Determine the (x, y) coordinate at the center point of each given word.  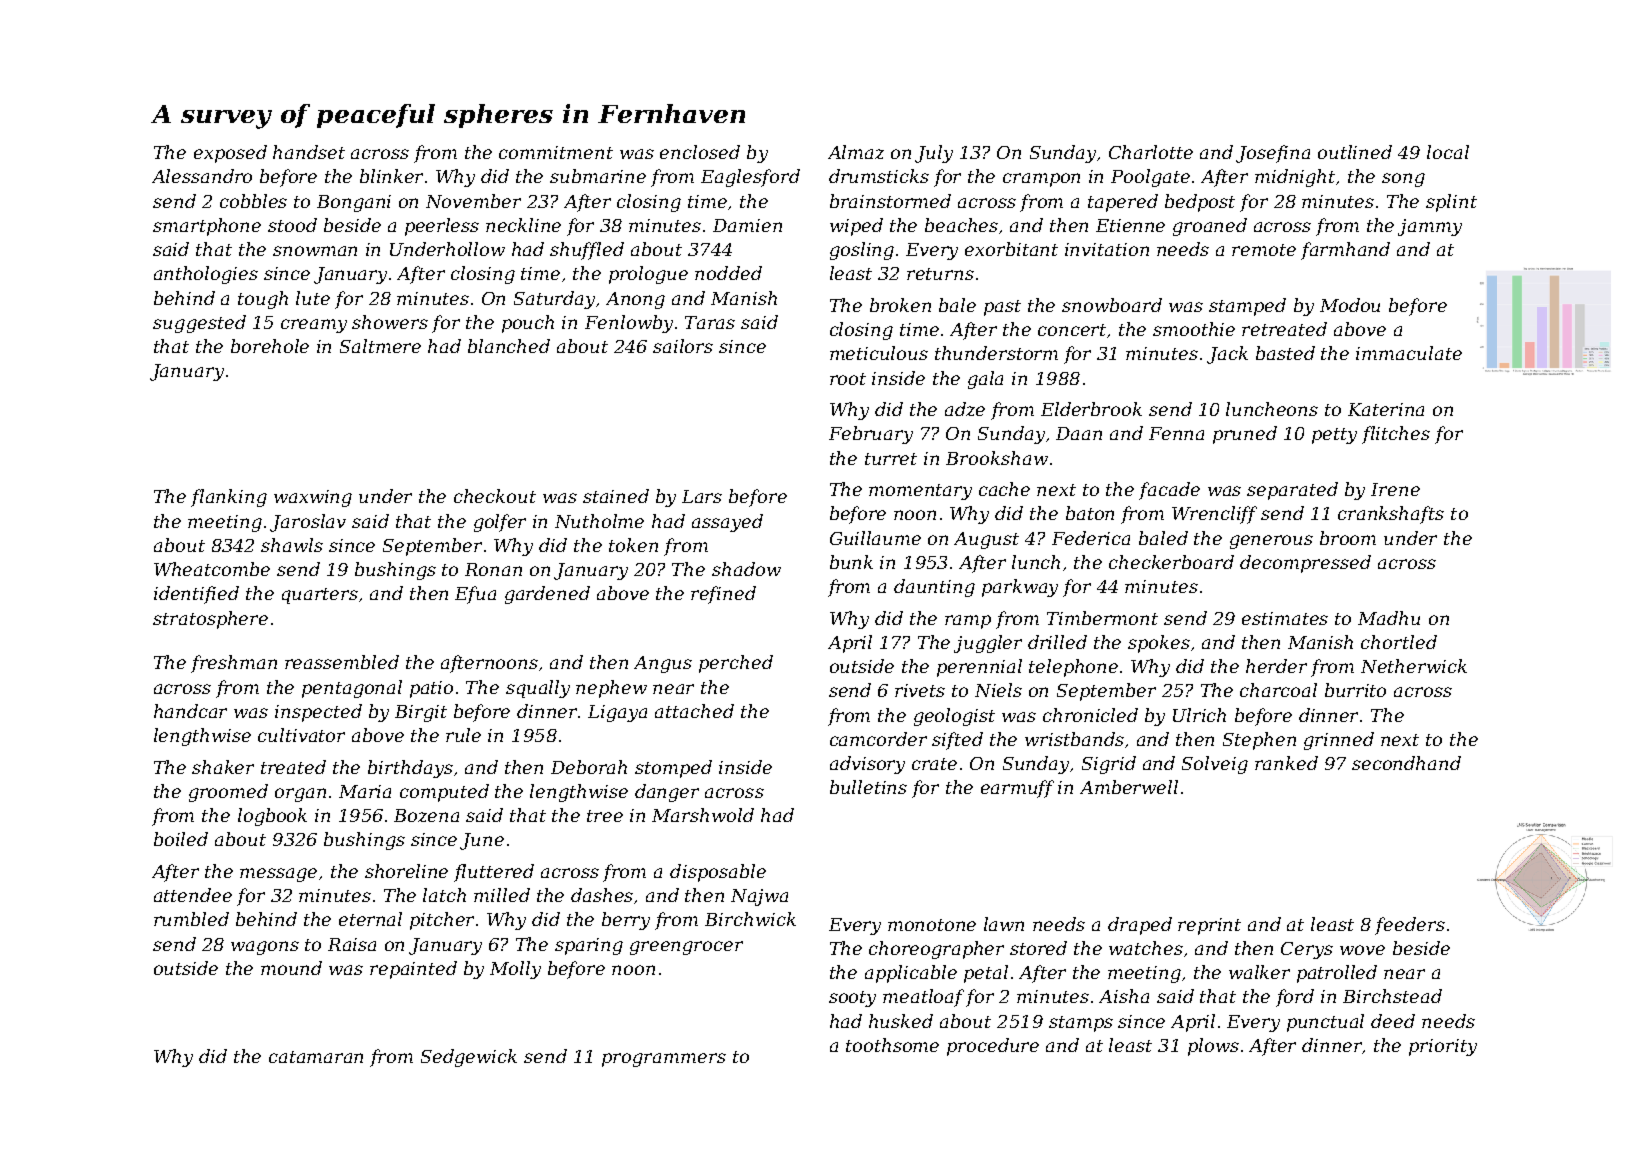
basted (1285, 353)
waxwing (313, 498)
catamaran (316, 1057)
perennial (979, 668)
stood (292, 225)
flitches (1396, 435)
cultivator (301, 735)
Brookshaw (997, 458)
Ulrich (1199, 715)
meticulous (879, 353)
